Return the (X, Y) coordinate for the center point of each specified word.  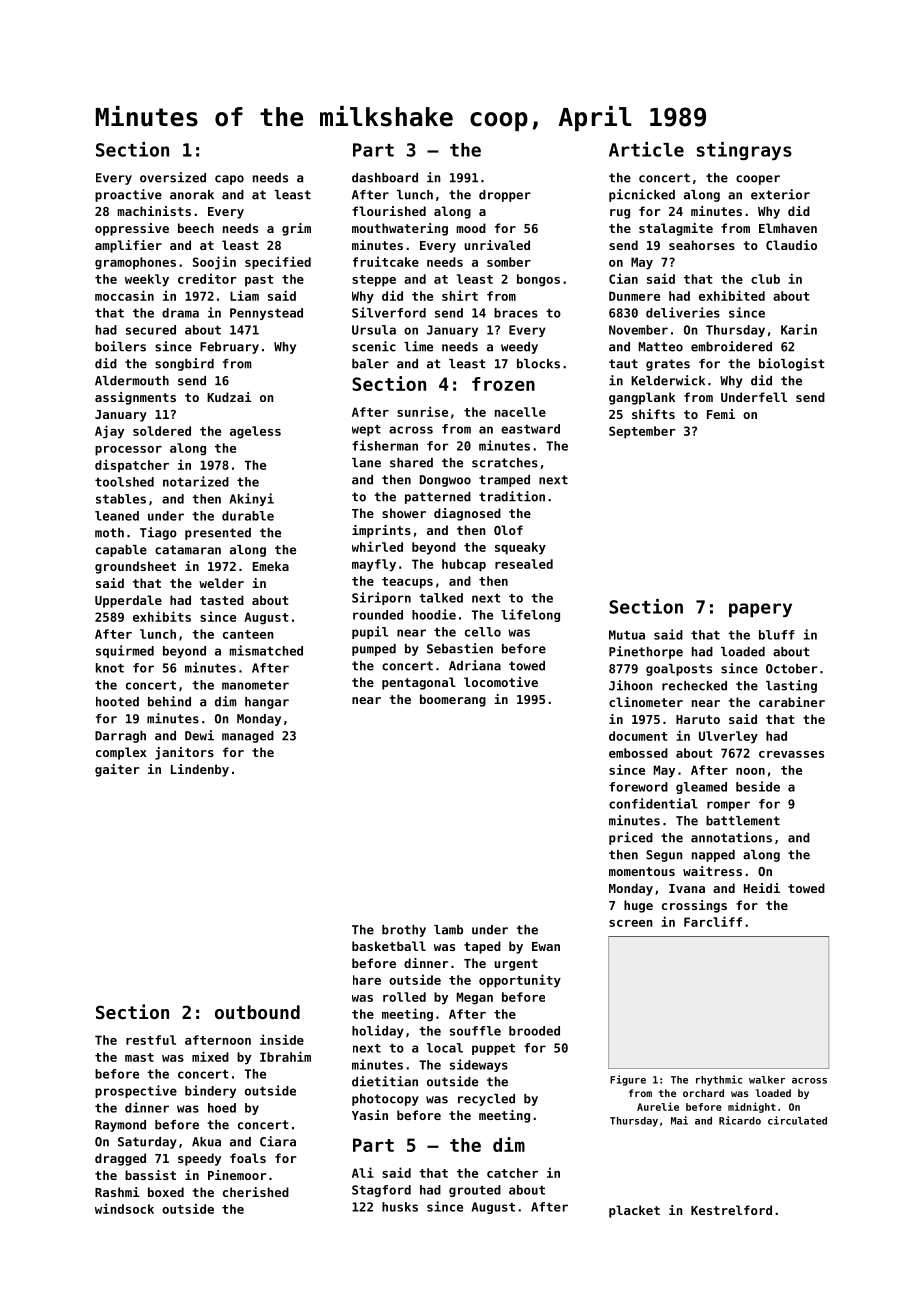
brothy (404, 931)
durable (248, 516)
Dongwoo (445, 481)
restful (151, 1040)
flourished (389, 211)
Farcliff (713, 921)
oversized (173, 177)
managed (248, 737)
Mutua (627, 635)
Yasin (370, 1115)
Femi (721, 414)
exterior (780, 194)
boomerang (453, 700)
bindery (210, 1091)
